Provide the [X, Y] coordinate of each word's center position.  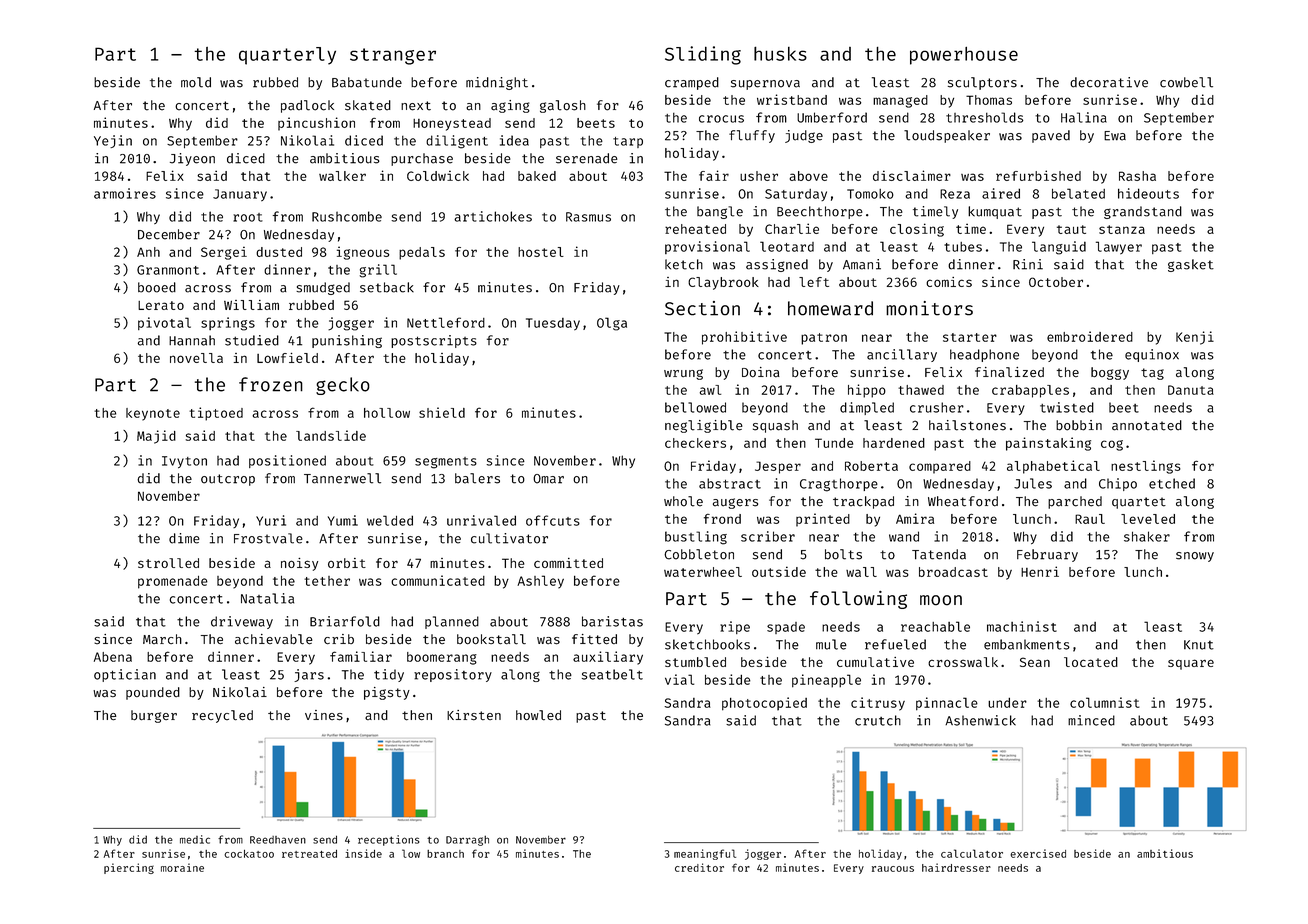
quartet [1139, 503]
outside [779, 571]
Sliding [703, 55]
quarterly [287, 56]
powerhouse [964, 56]
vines [324, 715]
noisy [299, 564]
